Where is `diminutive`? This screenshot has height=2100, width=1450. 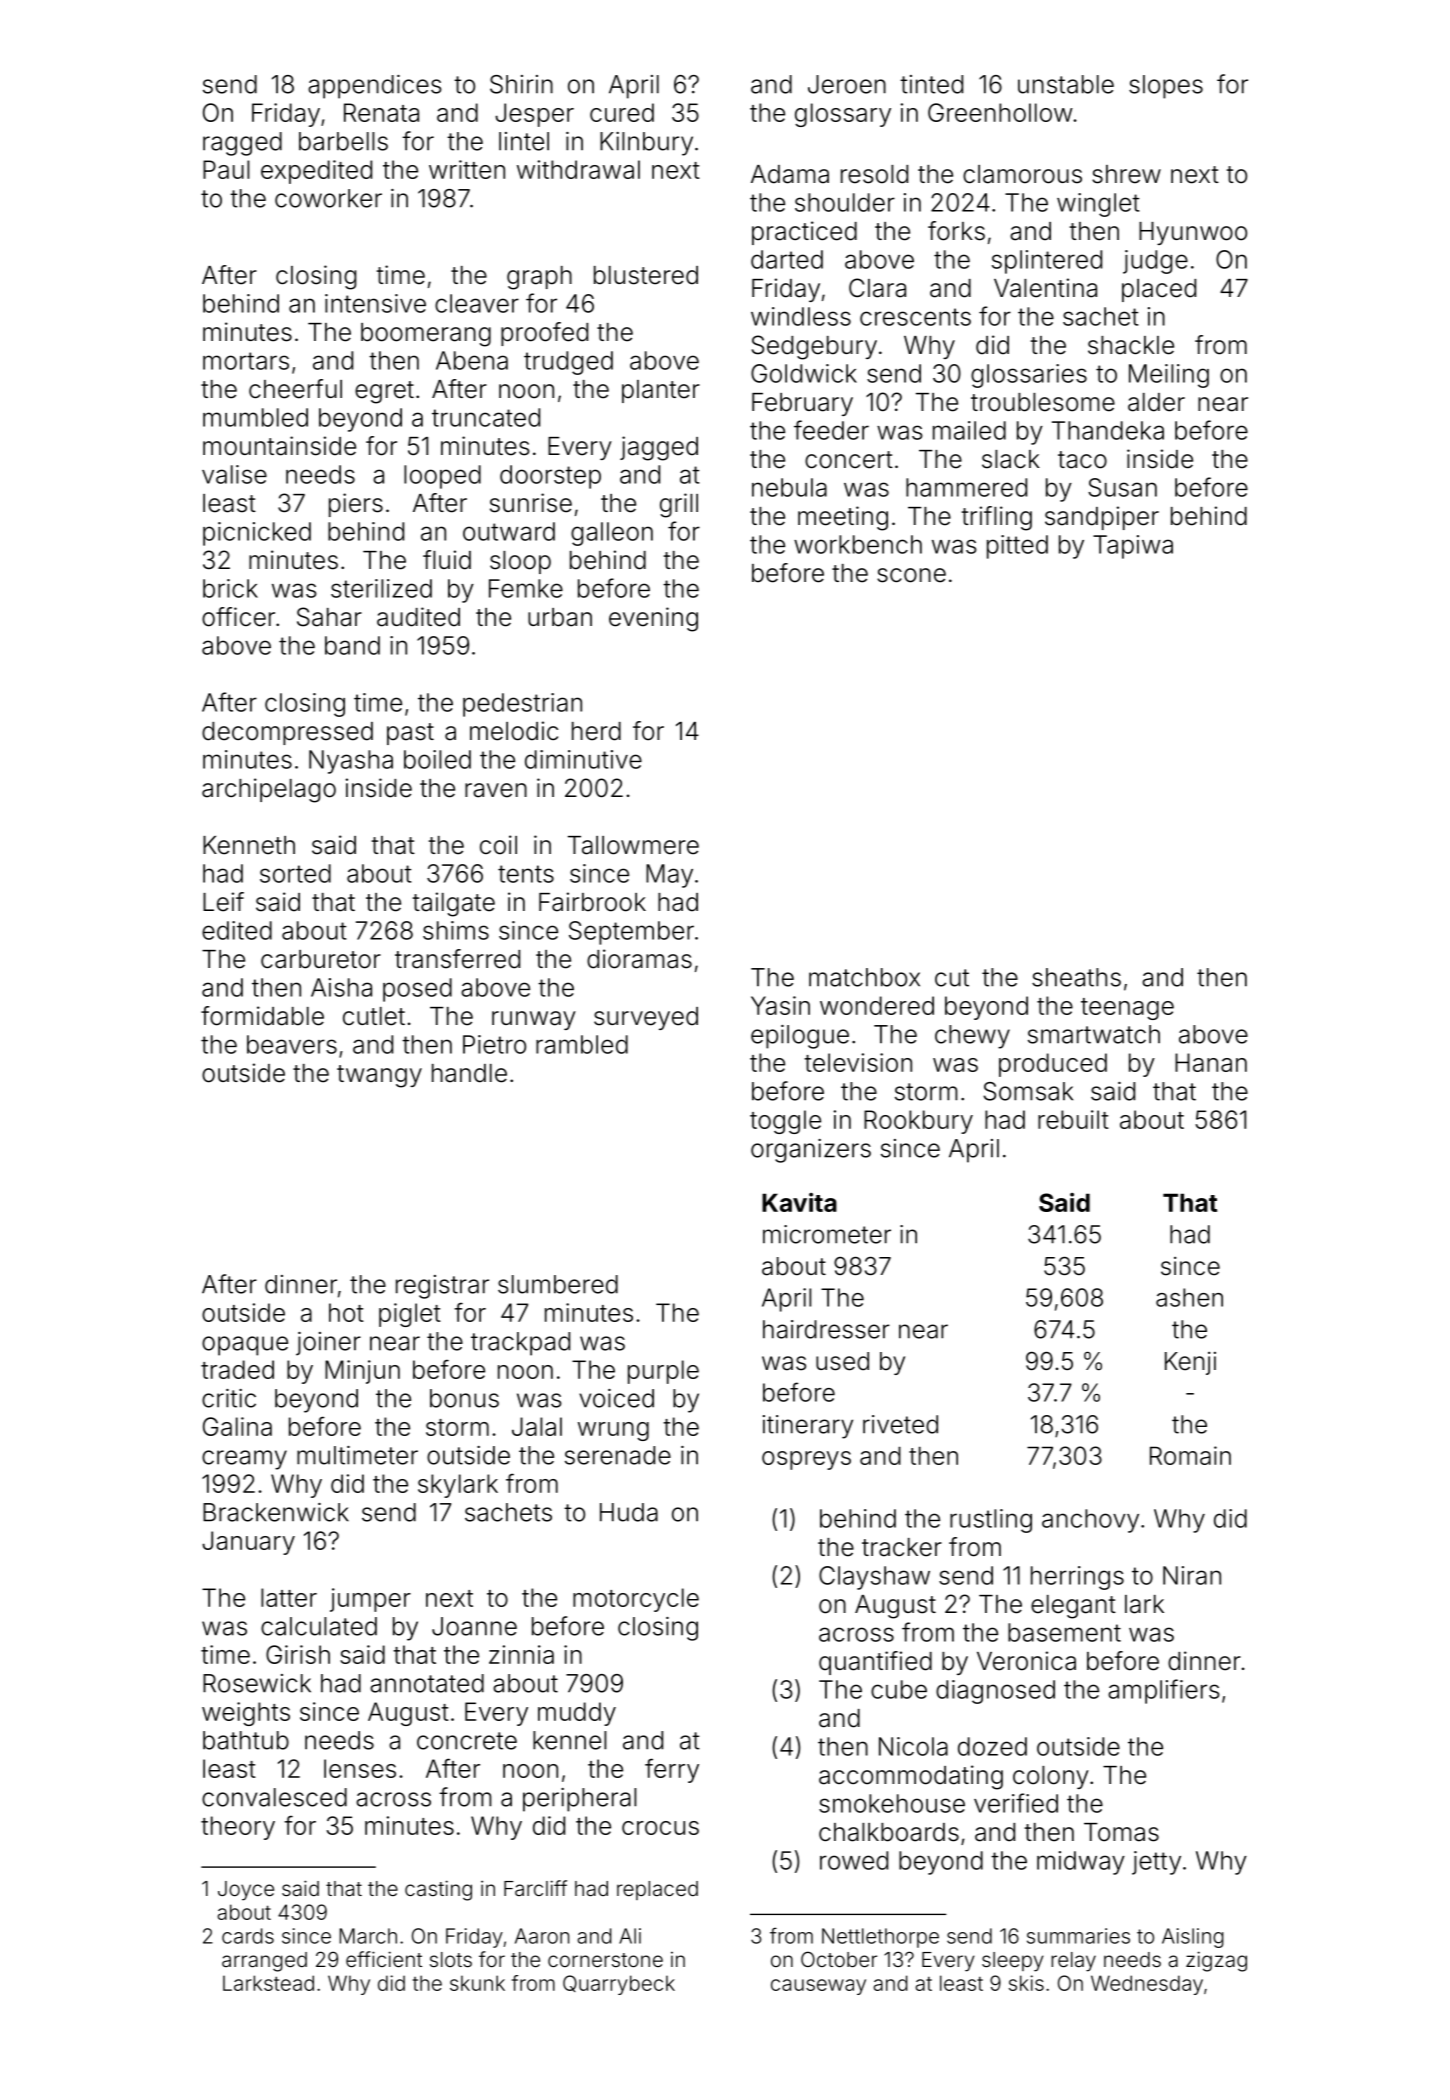 diminutive is located at coordinates (583, 759).
